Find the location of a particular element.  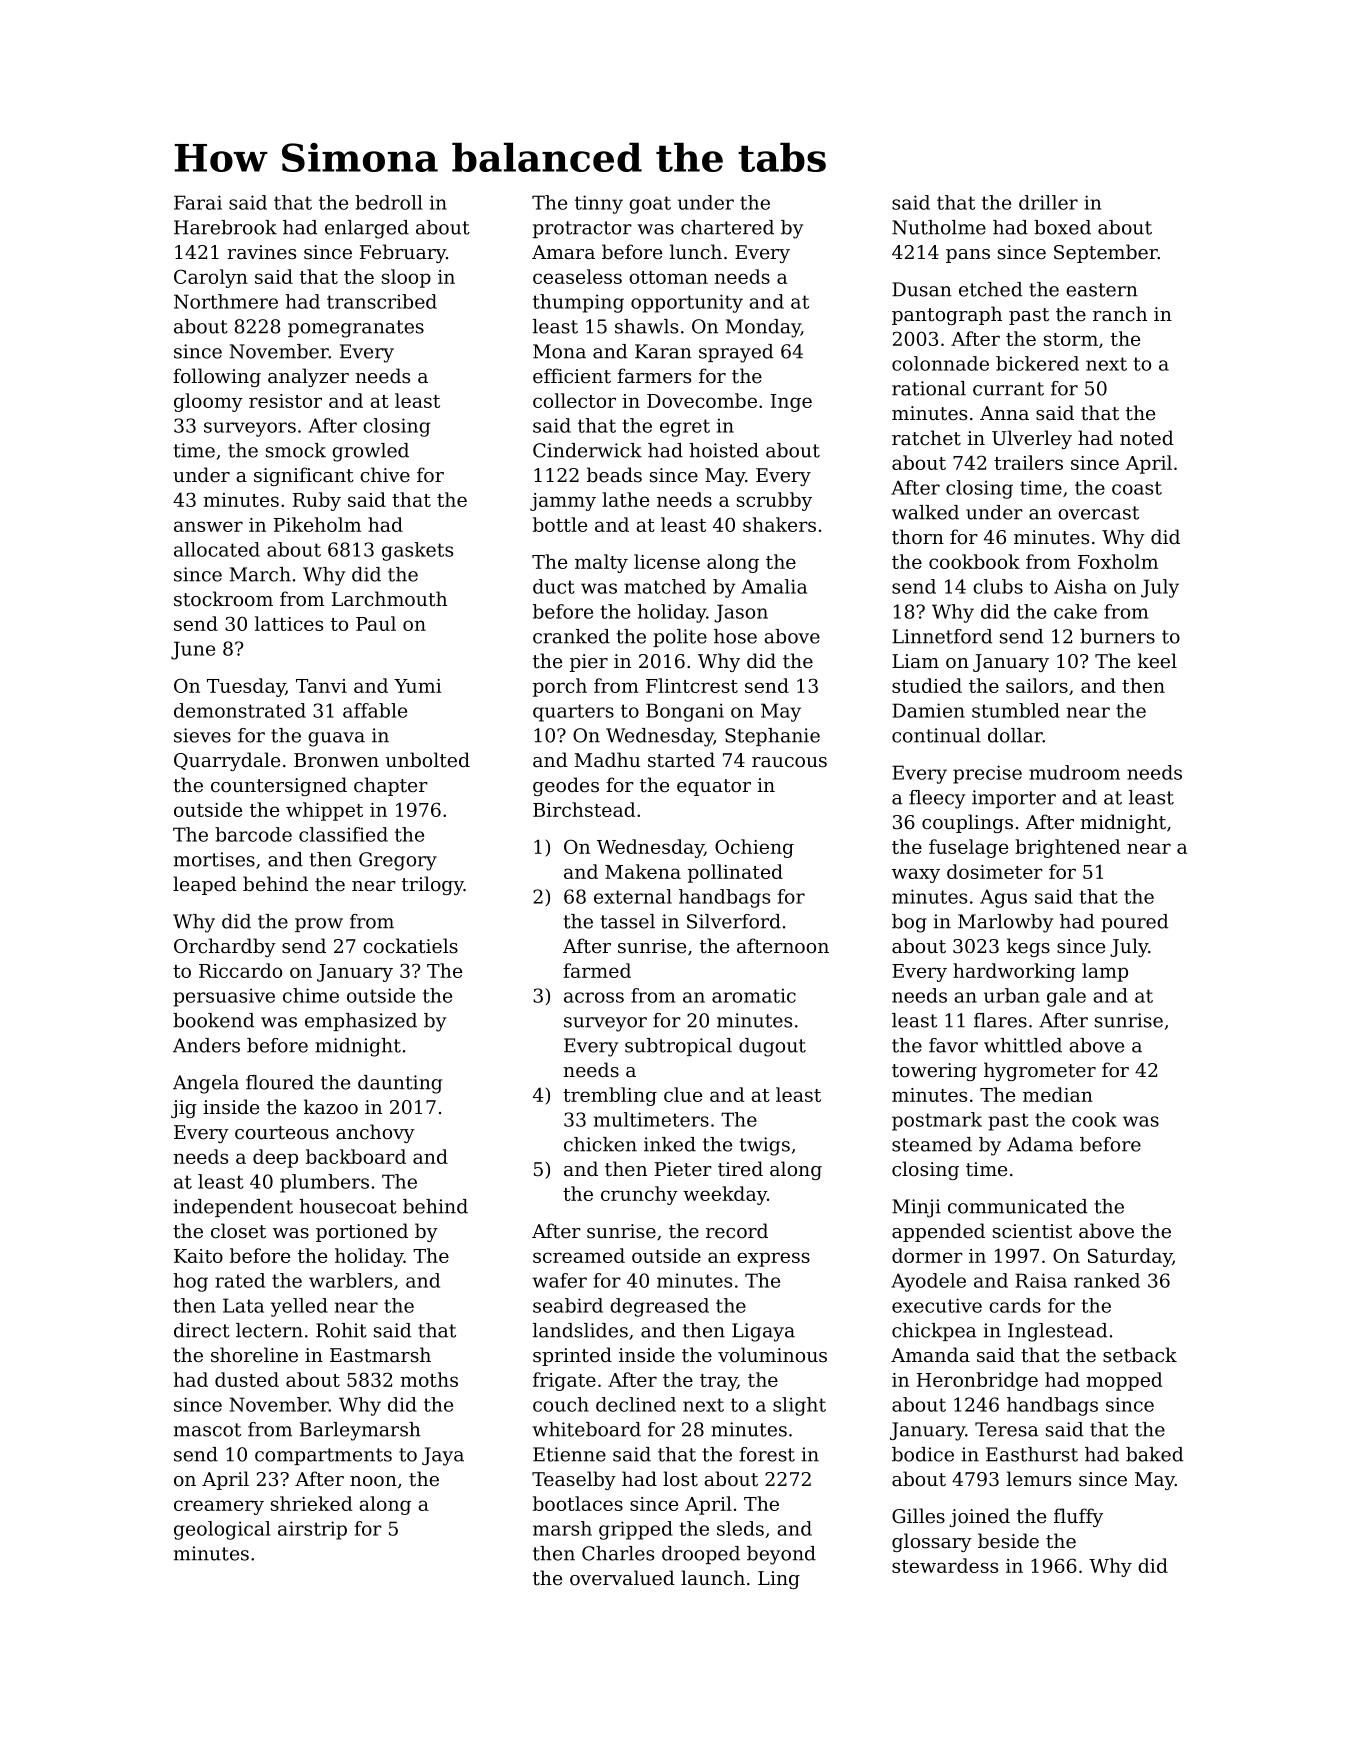

tassel is located at coordinates (627, 921).
